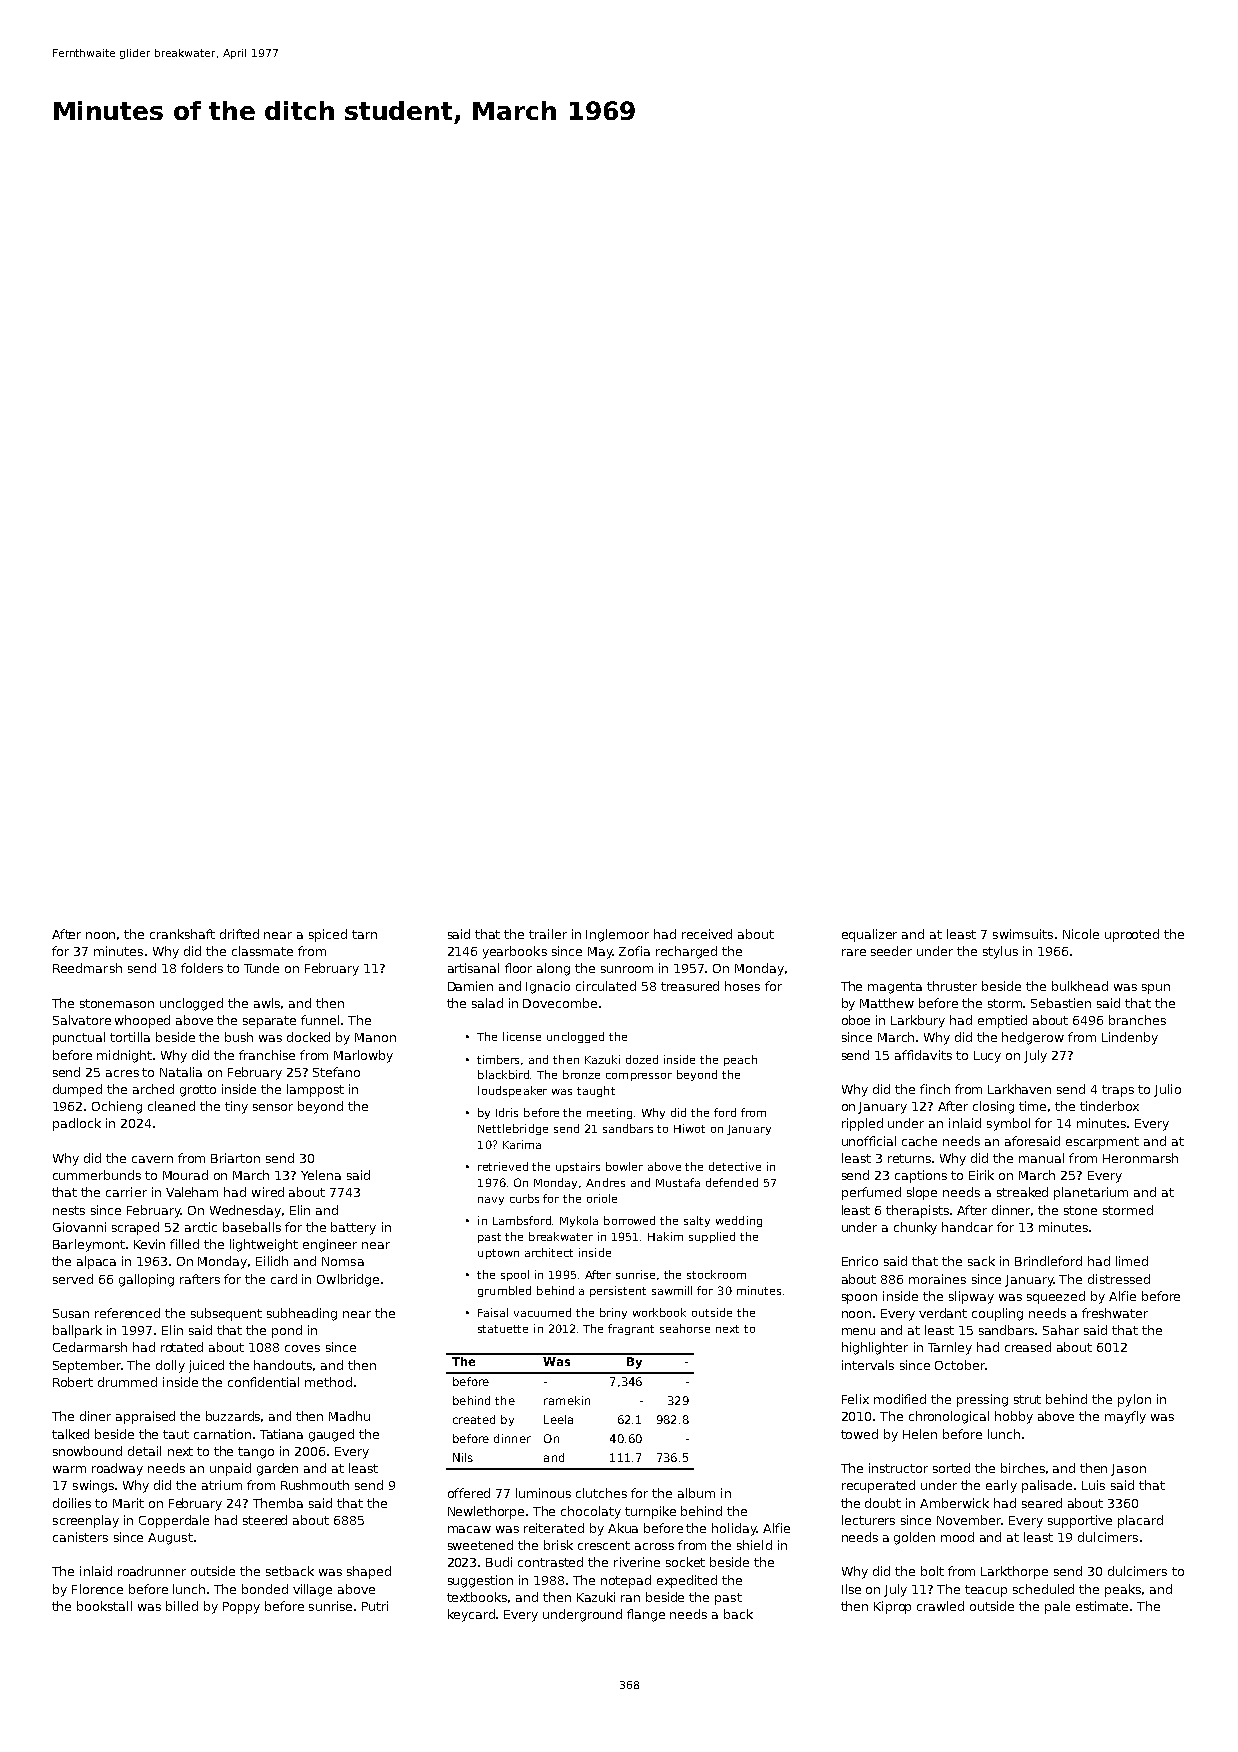 The image size is (1238, 1752). What do you see at coordinates (463, 1457) in the screenshot?
I see `Nils` at bounding box center [463, 1457].
